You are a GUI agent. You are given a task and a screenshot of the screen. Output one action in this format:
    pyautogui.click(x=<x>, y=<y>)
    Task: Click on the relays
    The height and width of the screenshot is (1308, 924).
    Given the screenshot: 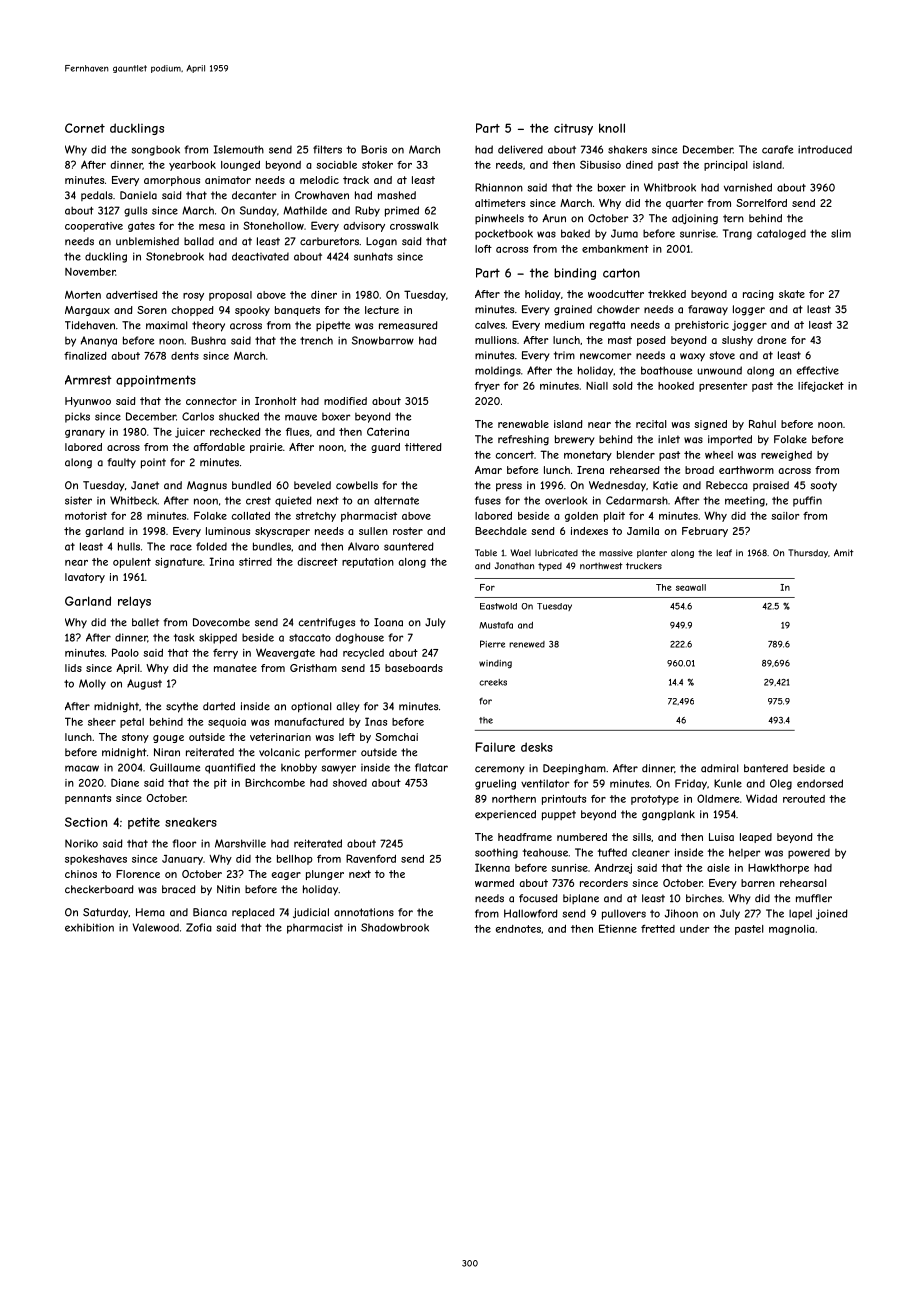 What is the action you would take?
    pyautogui.click(x=134, y=602)
